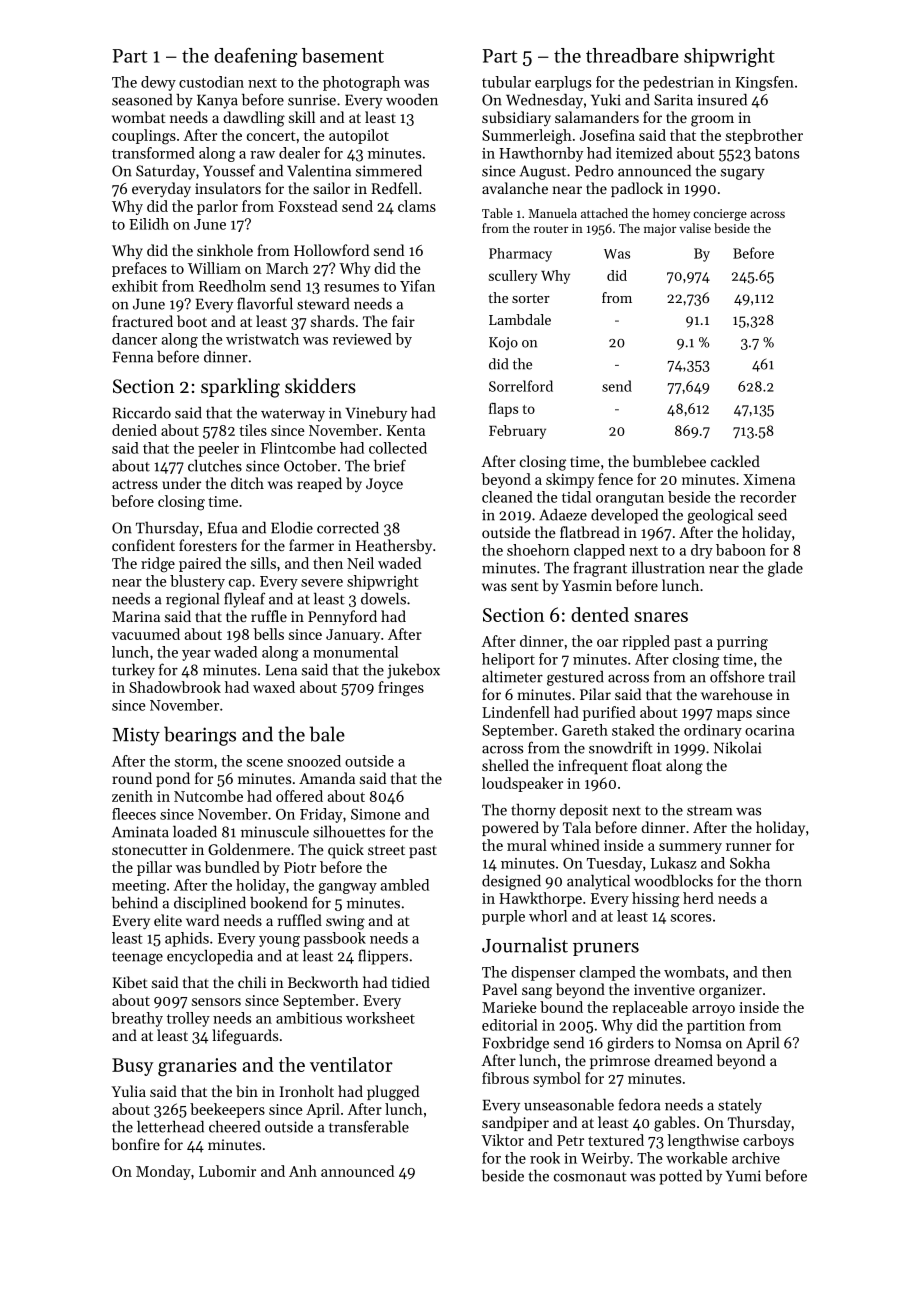 This document has width=924, height=1308. Describe the element at coordinates (210, 904) in the document. I see `disciplined` at that location.
